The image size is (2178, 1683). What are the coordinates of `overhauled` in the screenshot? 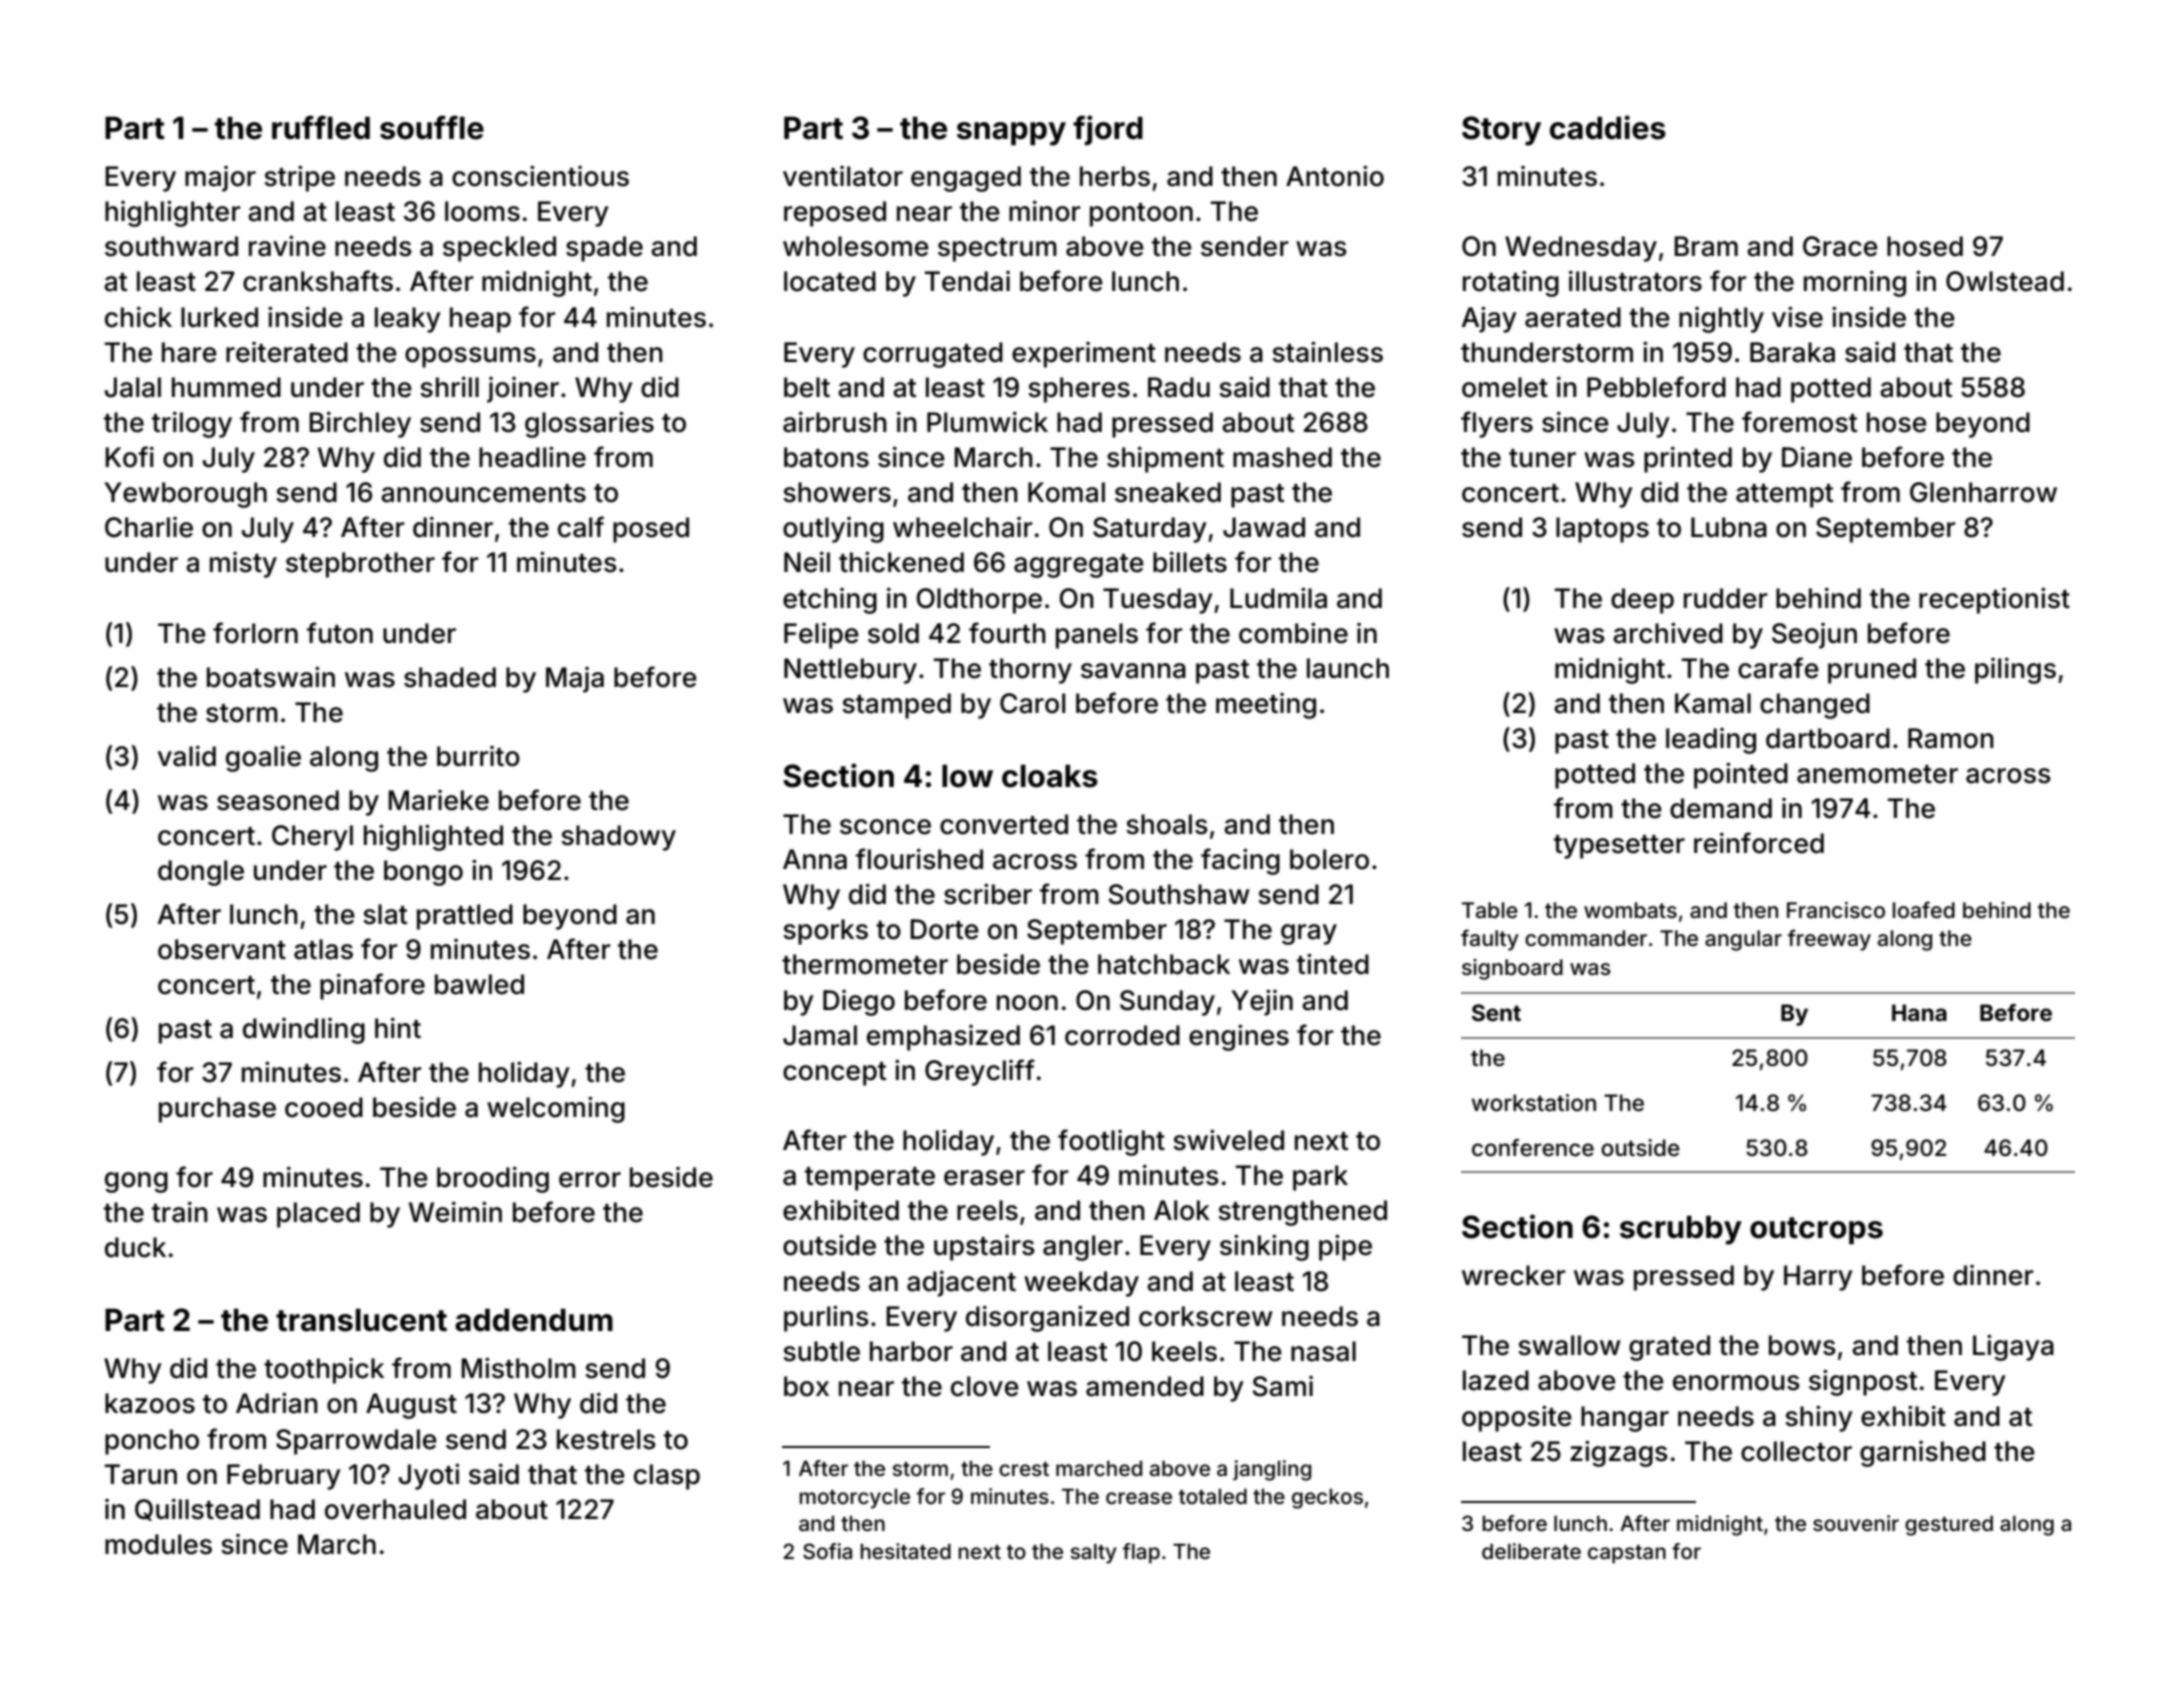 It's located at (395, 1509).
